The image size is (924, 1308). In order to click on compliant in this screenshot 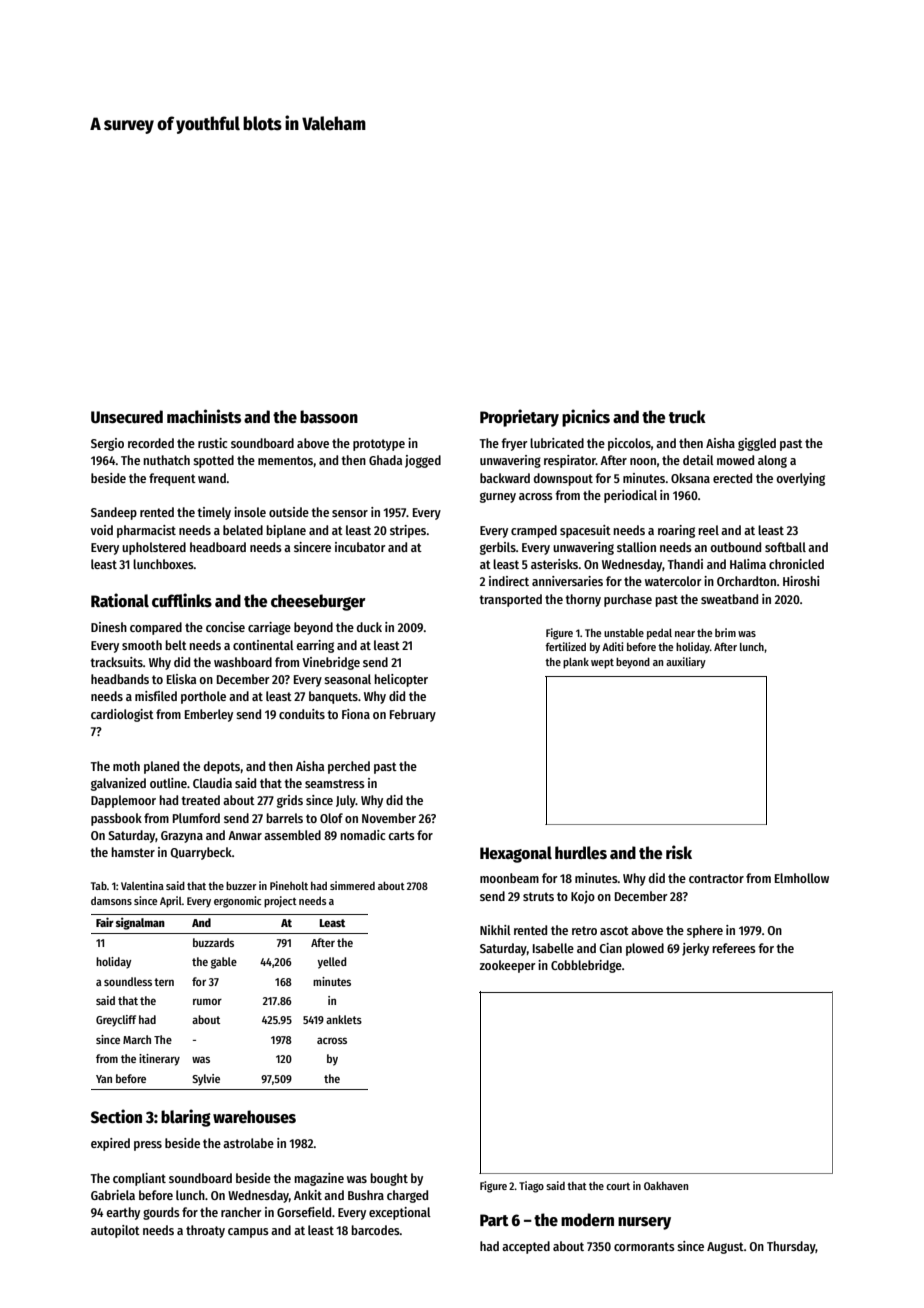, I will do `click(139, 1179)`.
